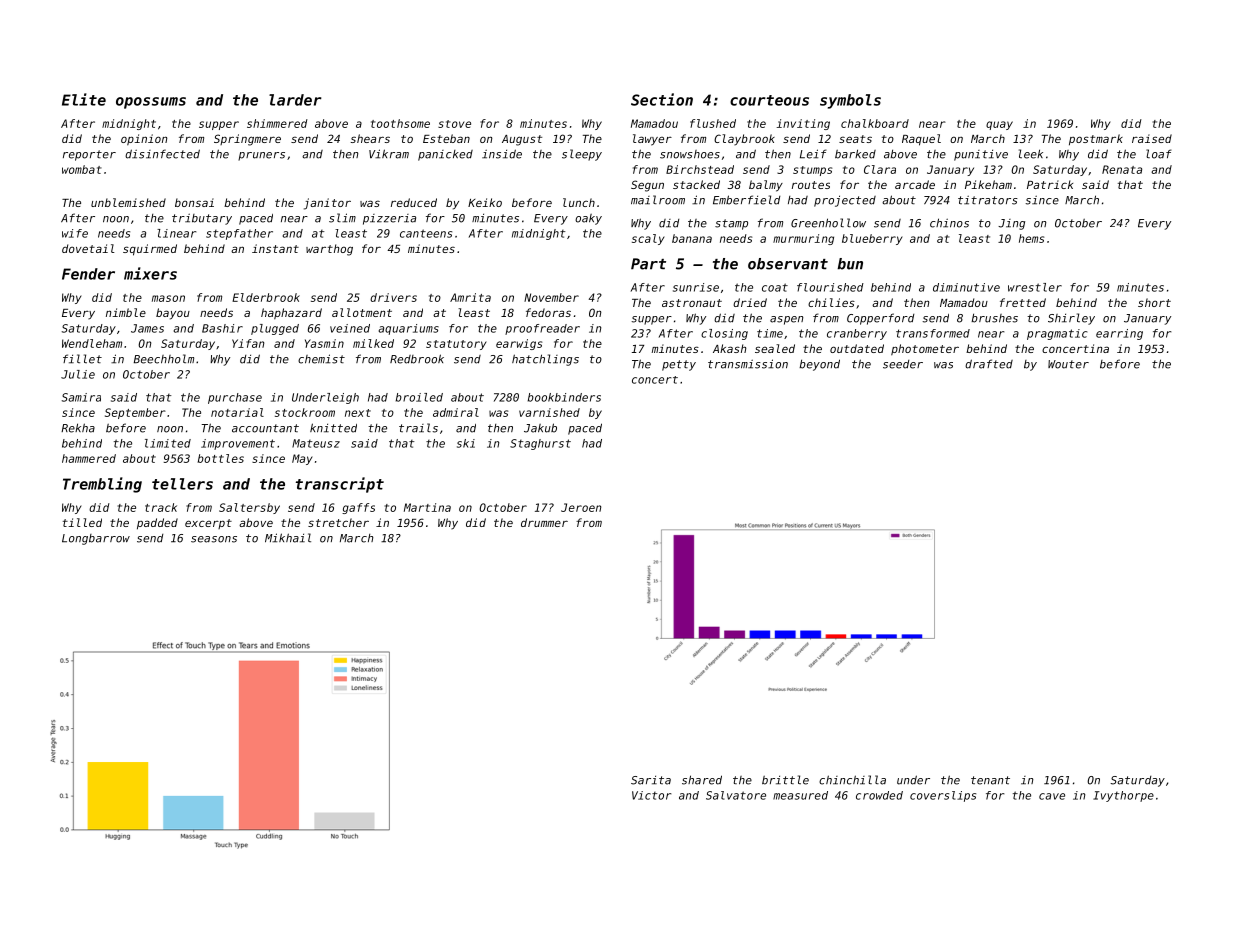 The height and width of the screenshot is (952, 1233). What do you see at coordinates (943, 796) in the screenshot?
I see `coverslips` at bounding box center [943, 796].
